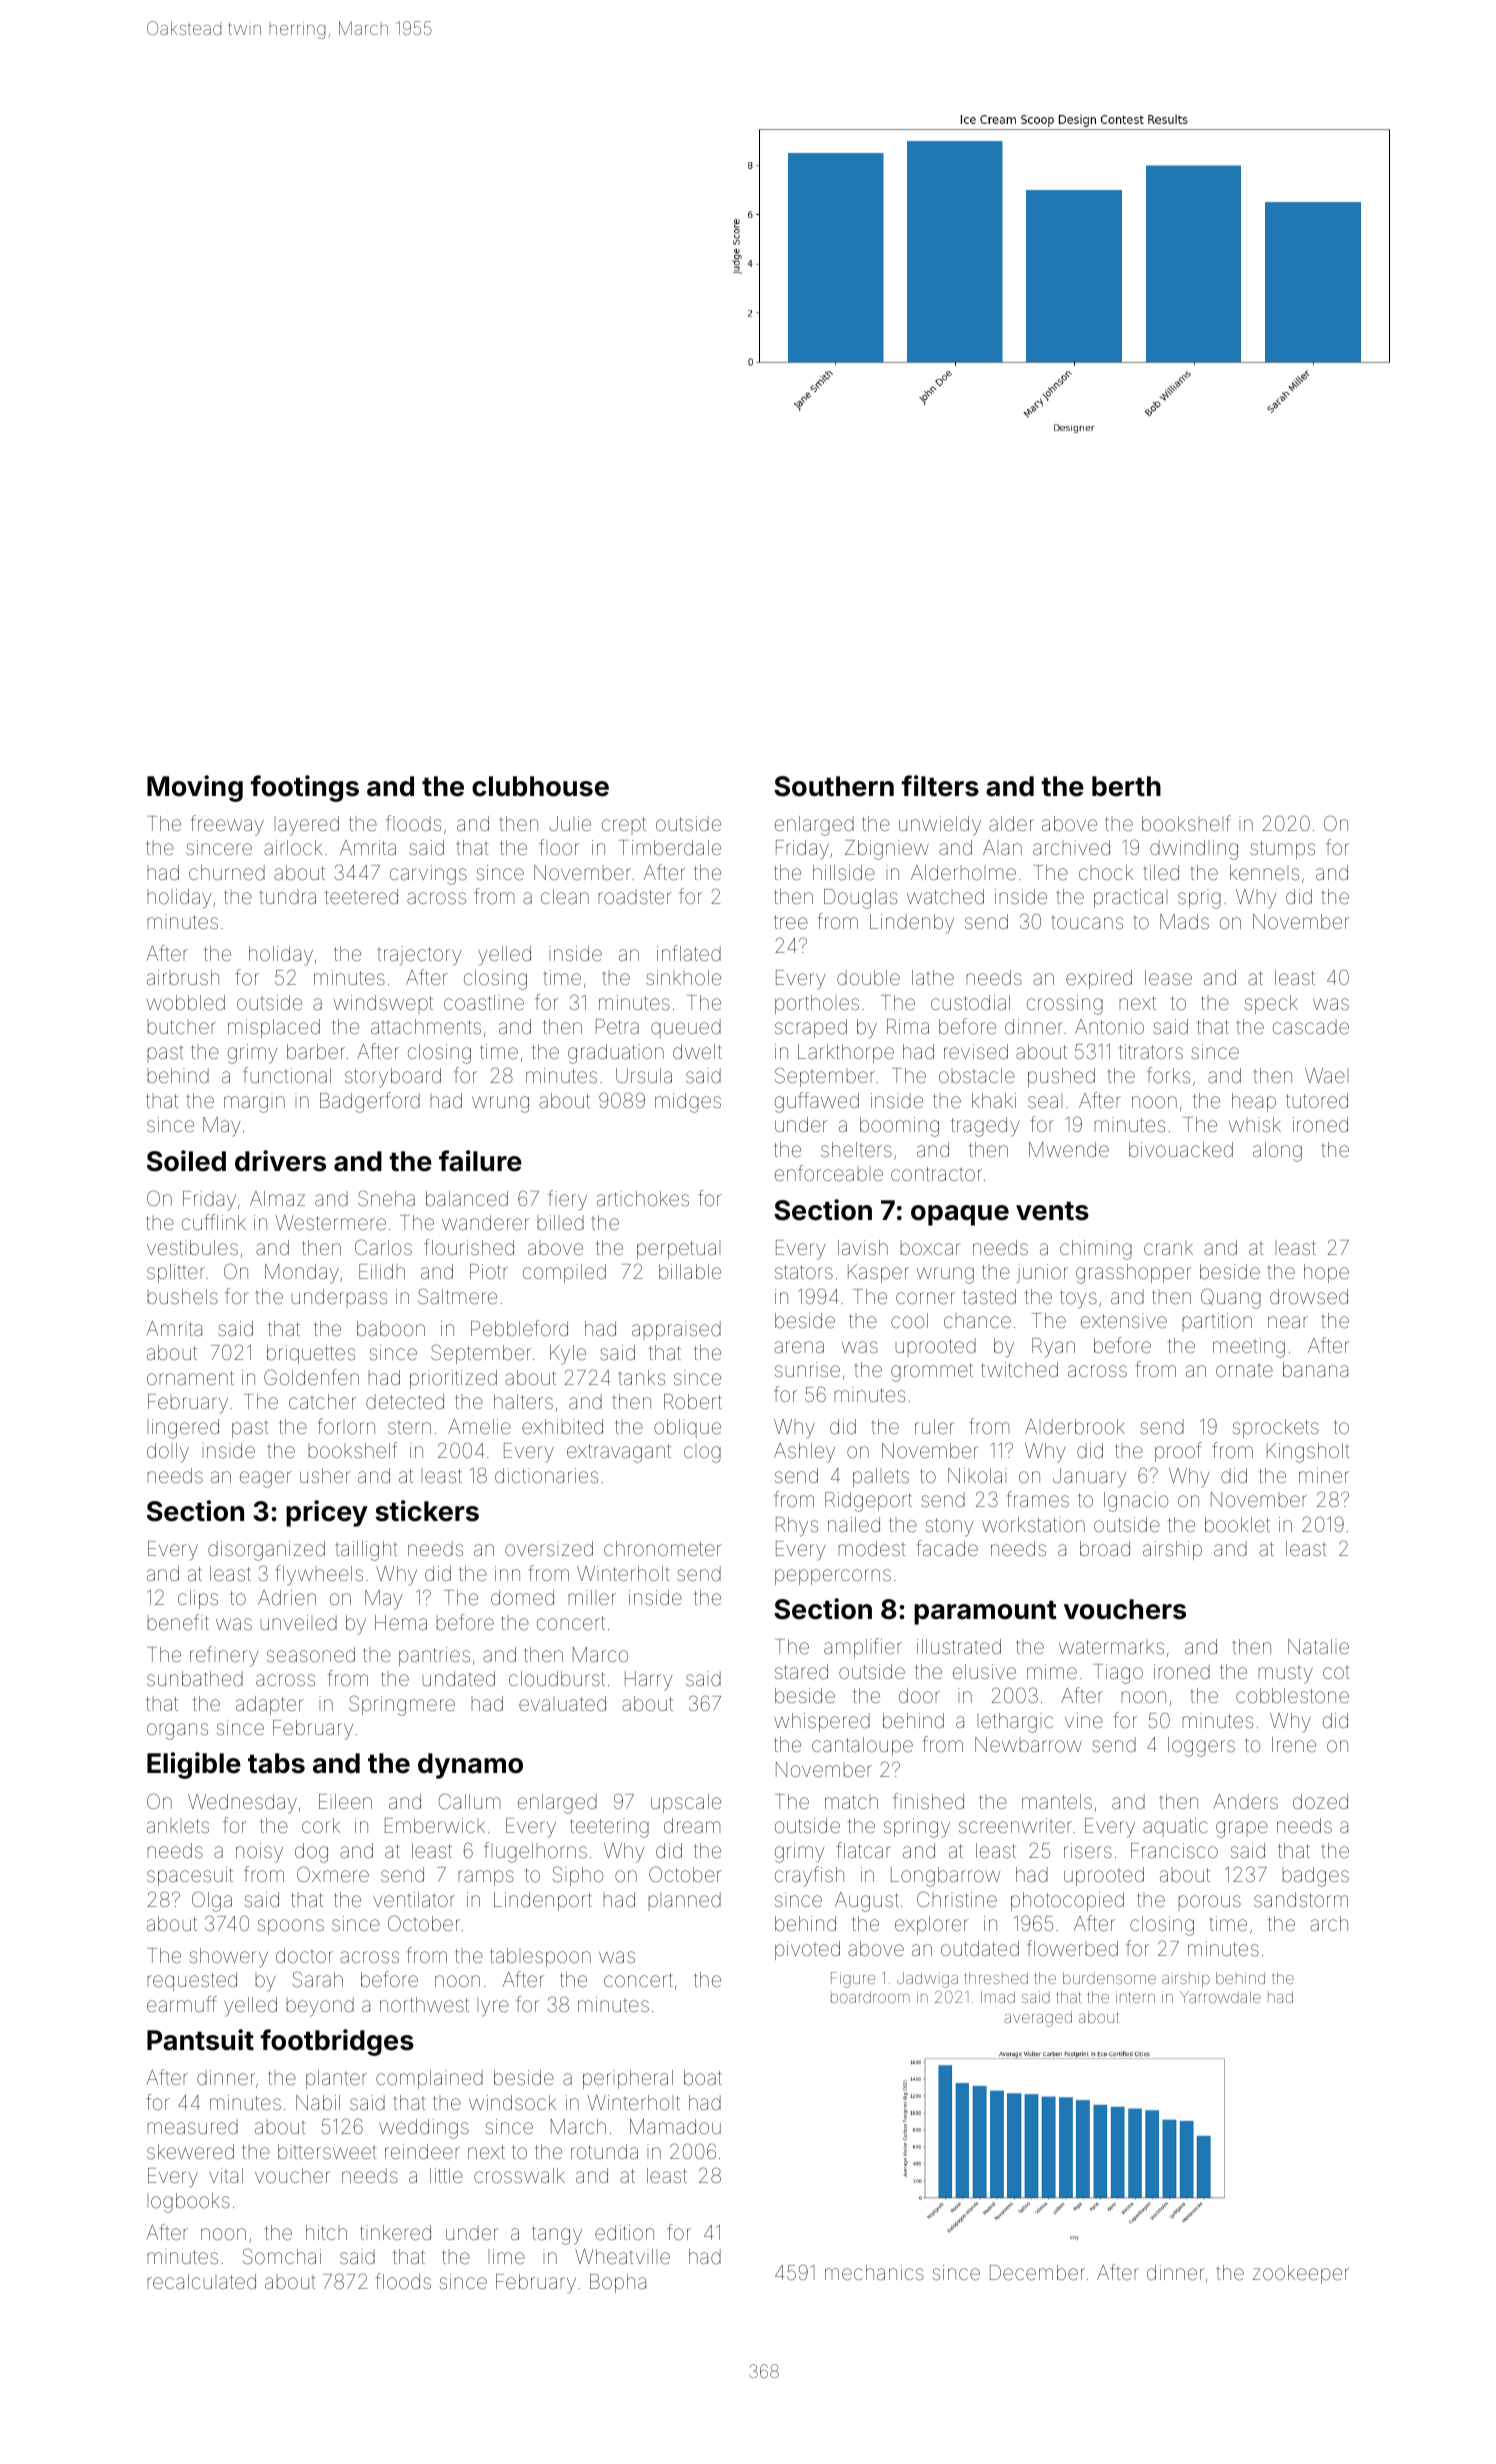 The image size is (1496, 2464). I want to click on cot, so click(1336, 1673).
